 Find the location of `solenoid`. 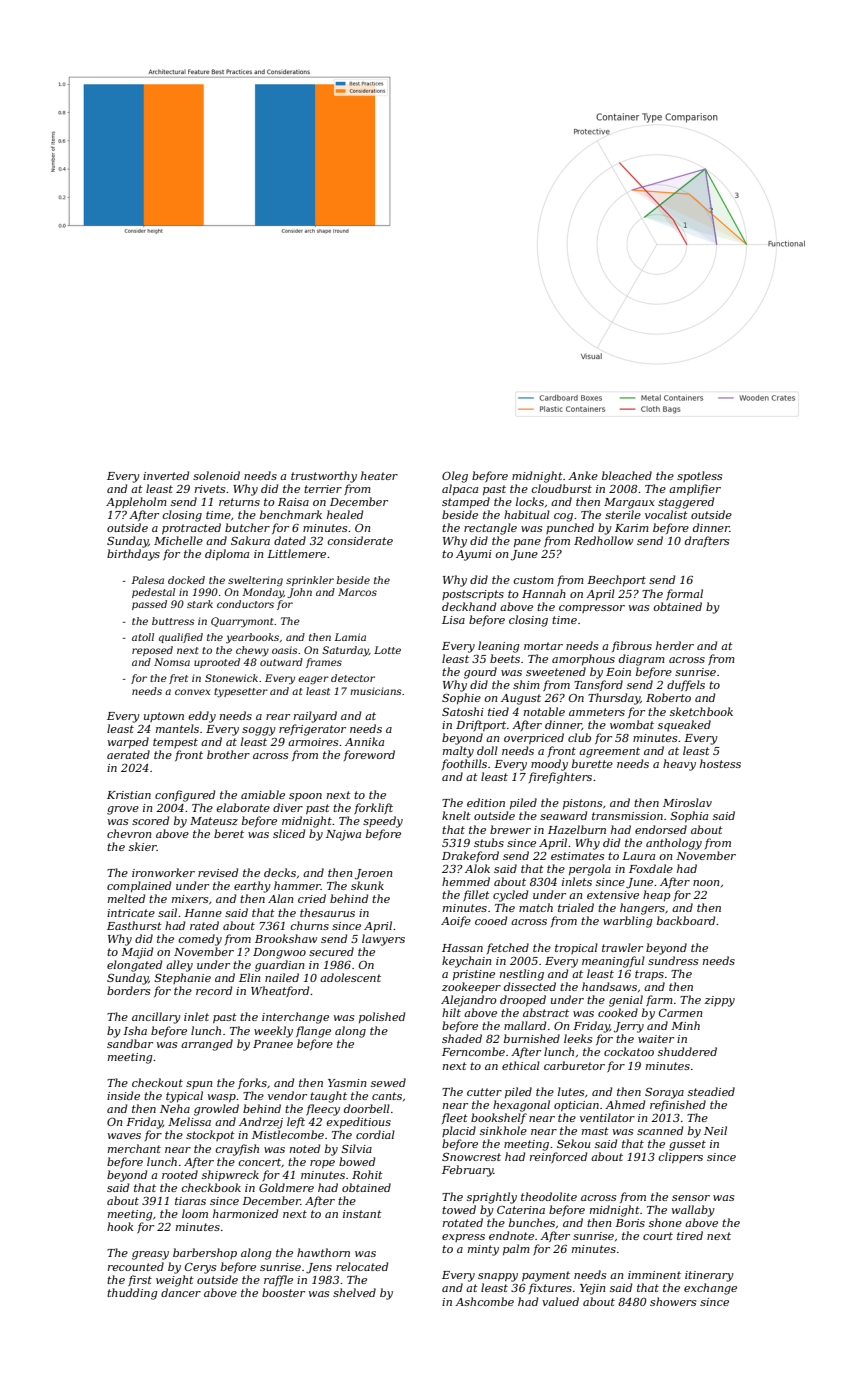

solenoid is located at coordinates (216, 475).
